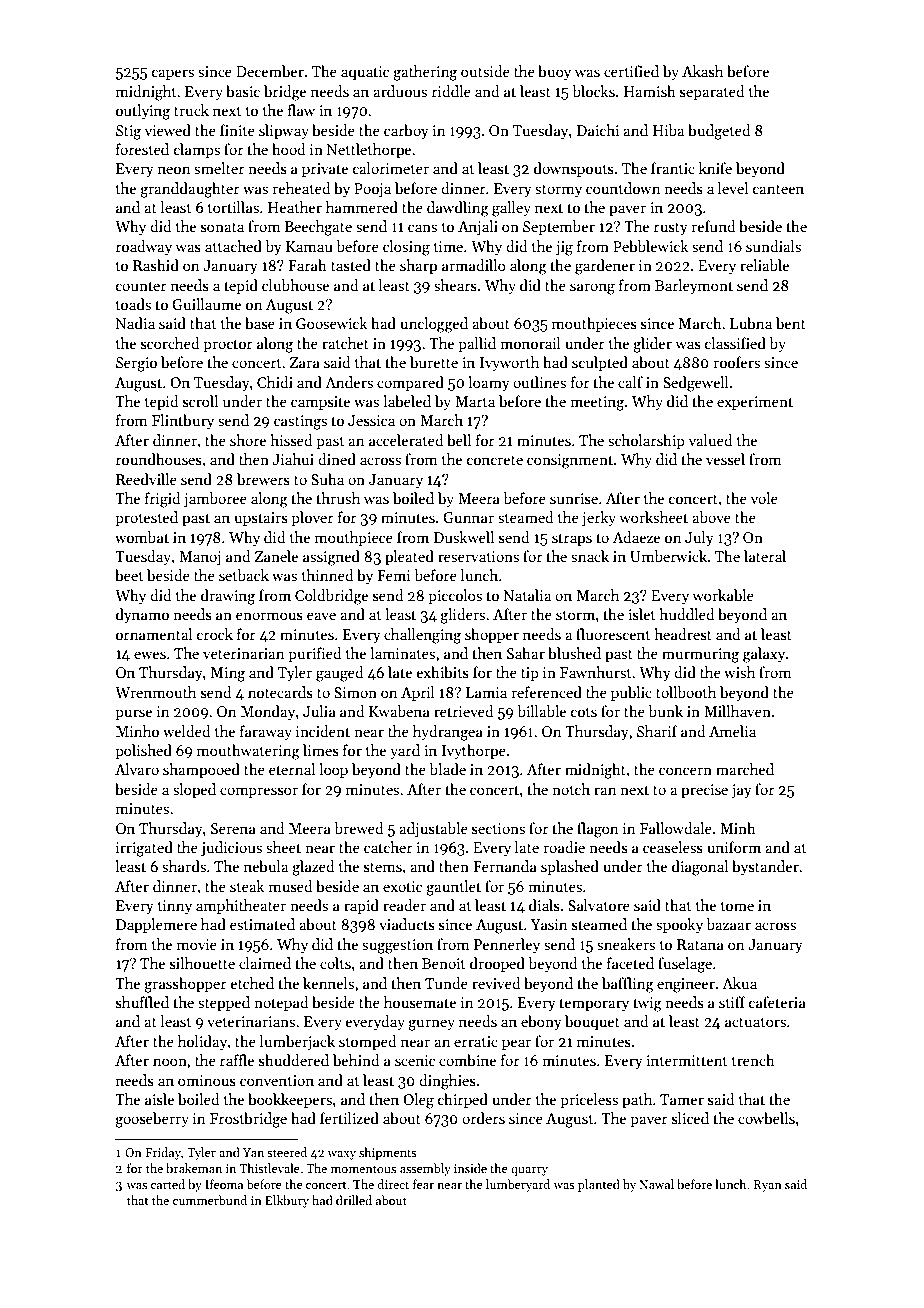 This screenshot has height=1308, width=924. Describe the element at coordinates (495, 460) in the screenshot. I see `concrete` at that location.
